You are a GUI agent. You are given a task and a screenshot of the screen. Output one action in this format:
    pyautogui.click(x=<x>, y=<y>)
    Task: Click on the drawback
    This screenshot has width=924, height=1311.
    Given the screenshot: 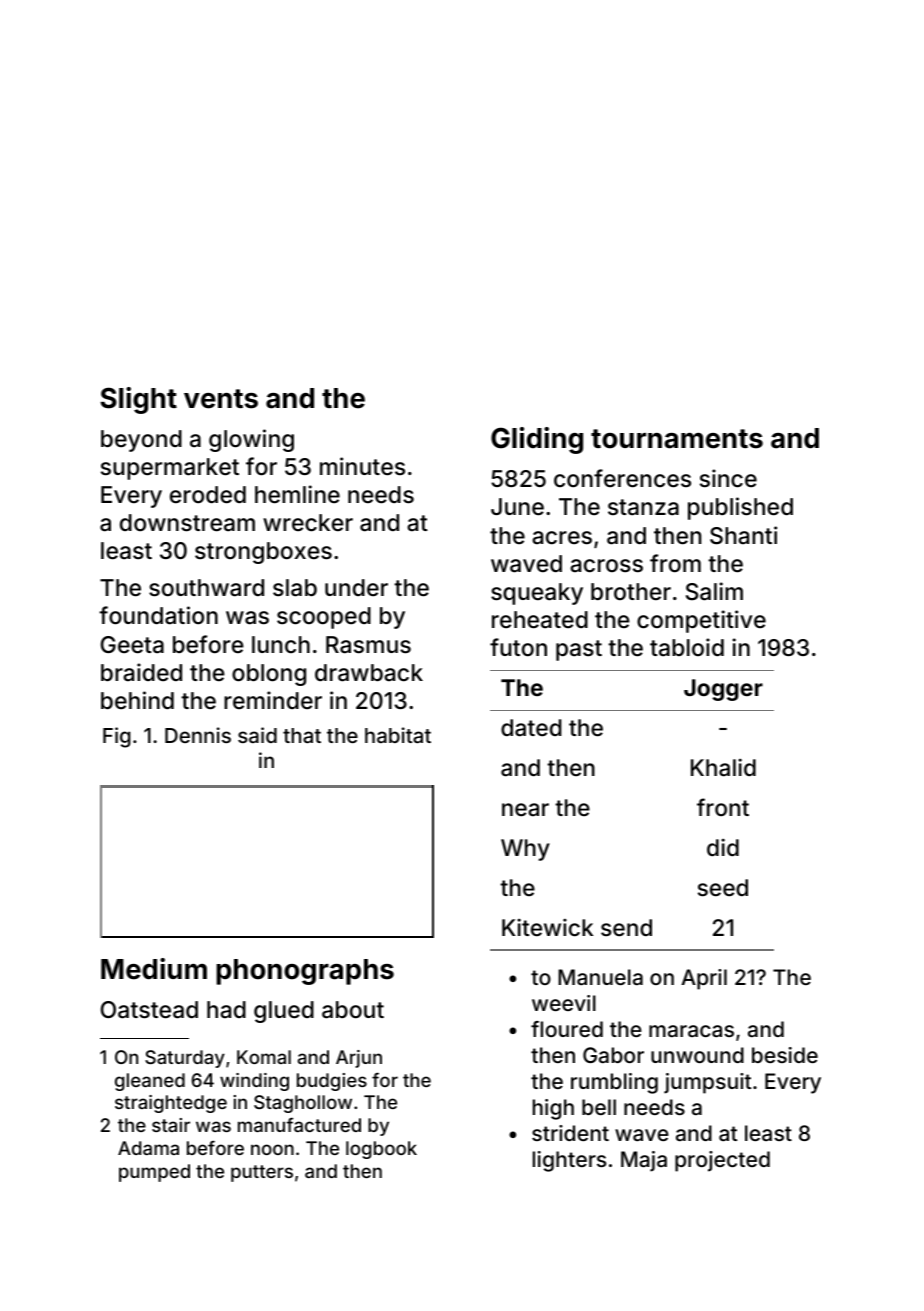 What is the action you would take?
    pyautogui.click(x=369, y=673)
